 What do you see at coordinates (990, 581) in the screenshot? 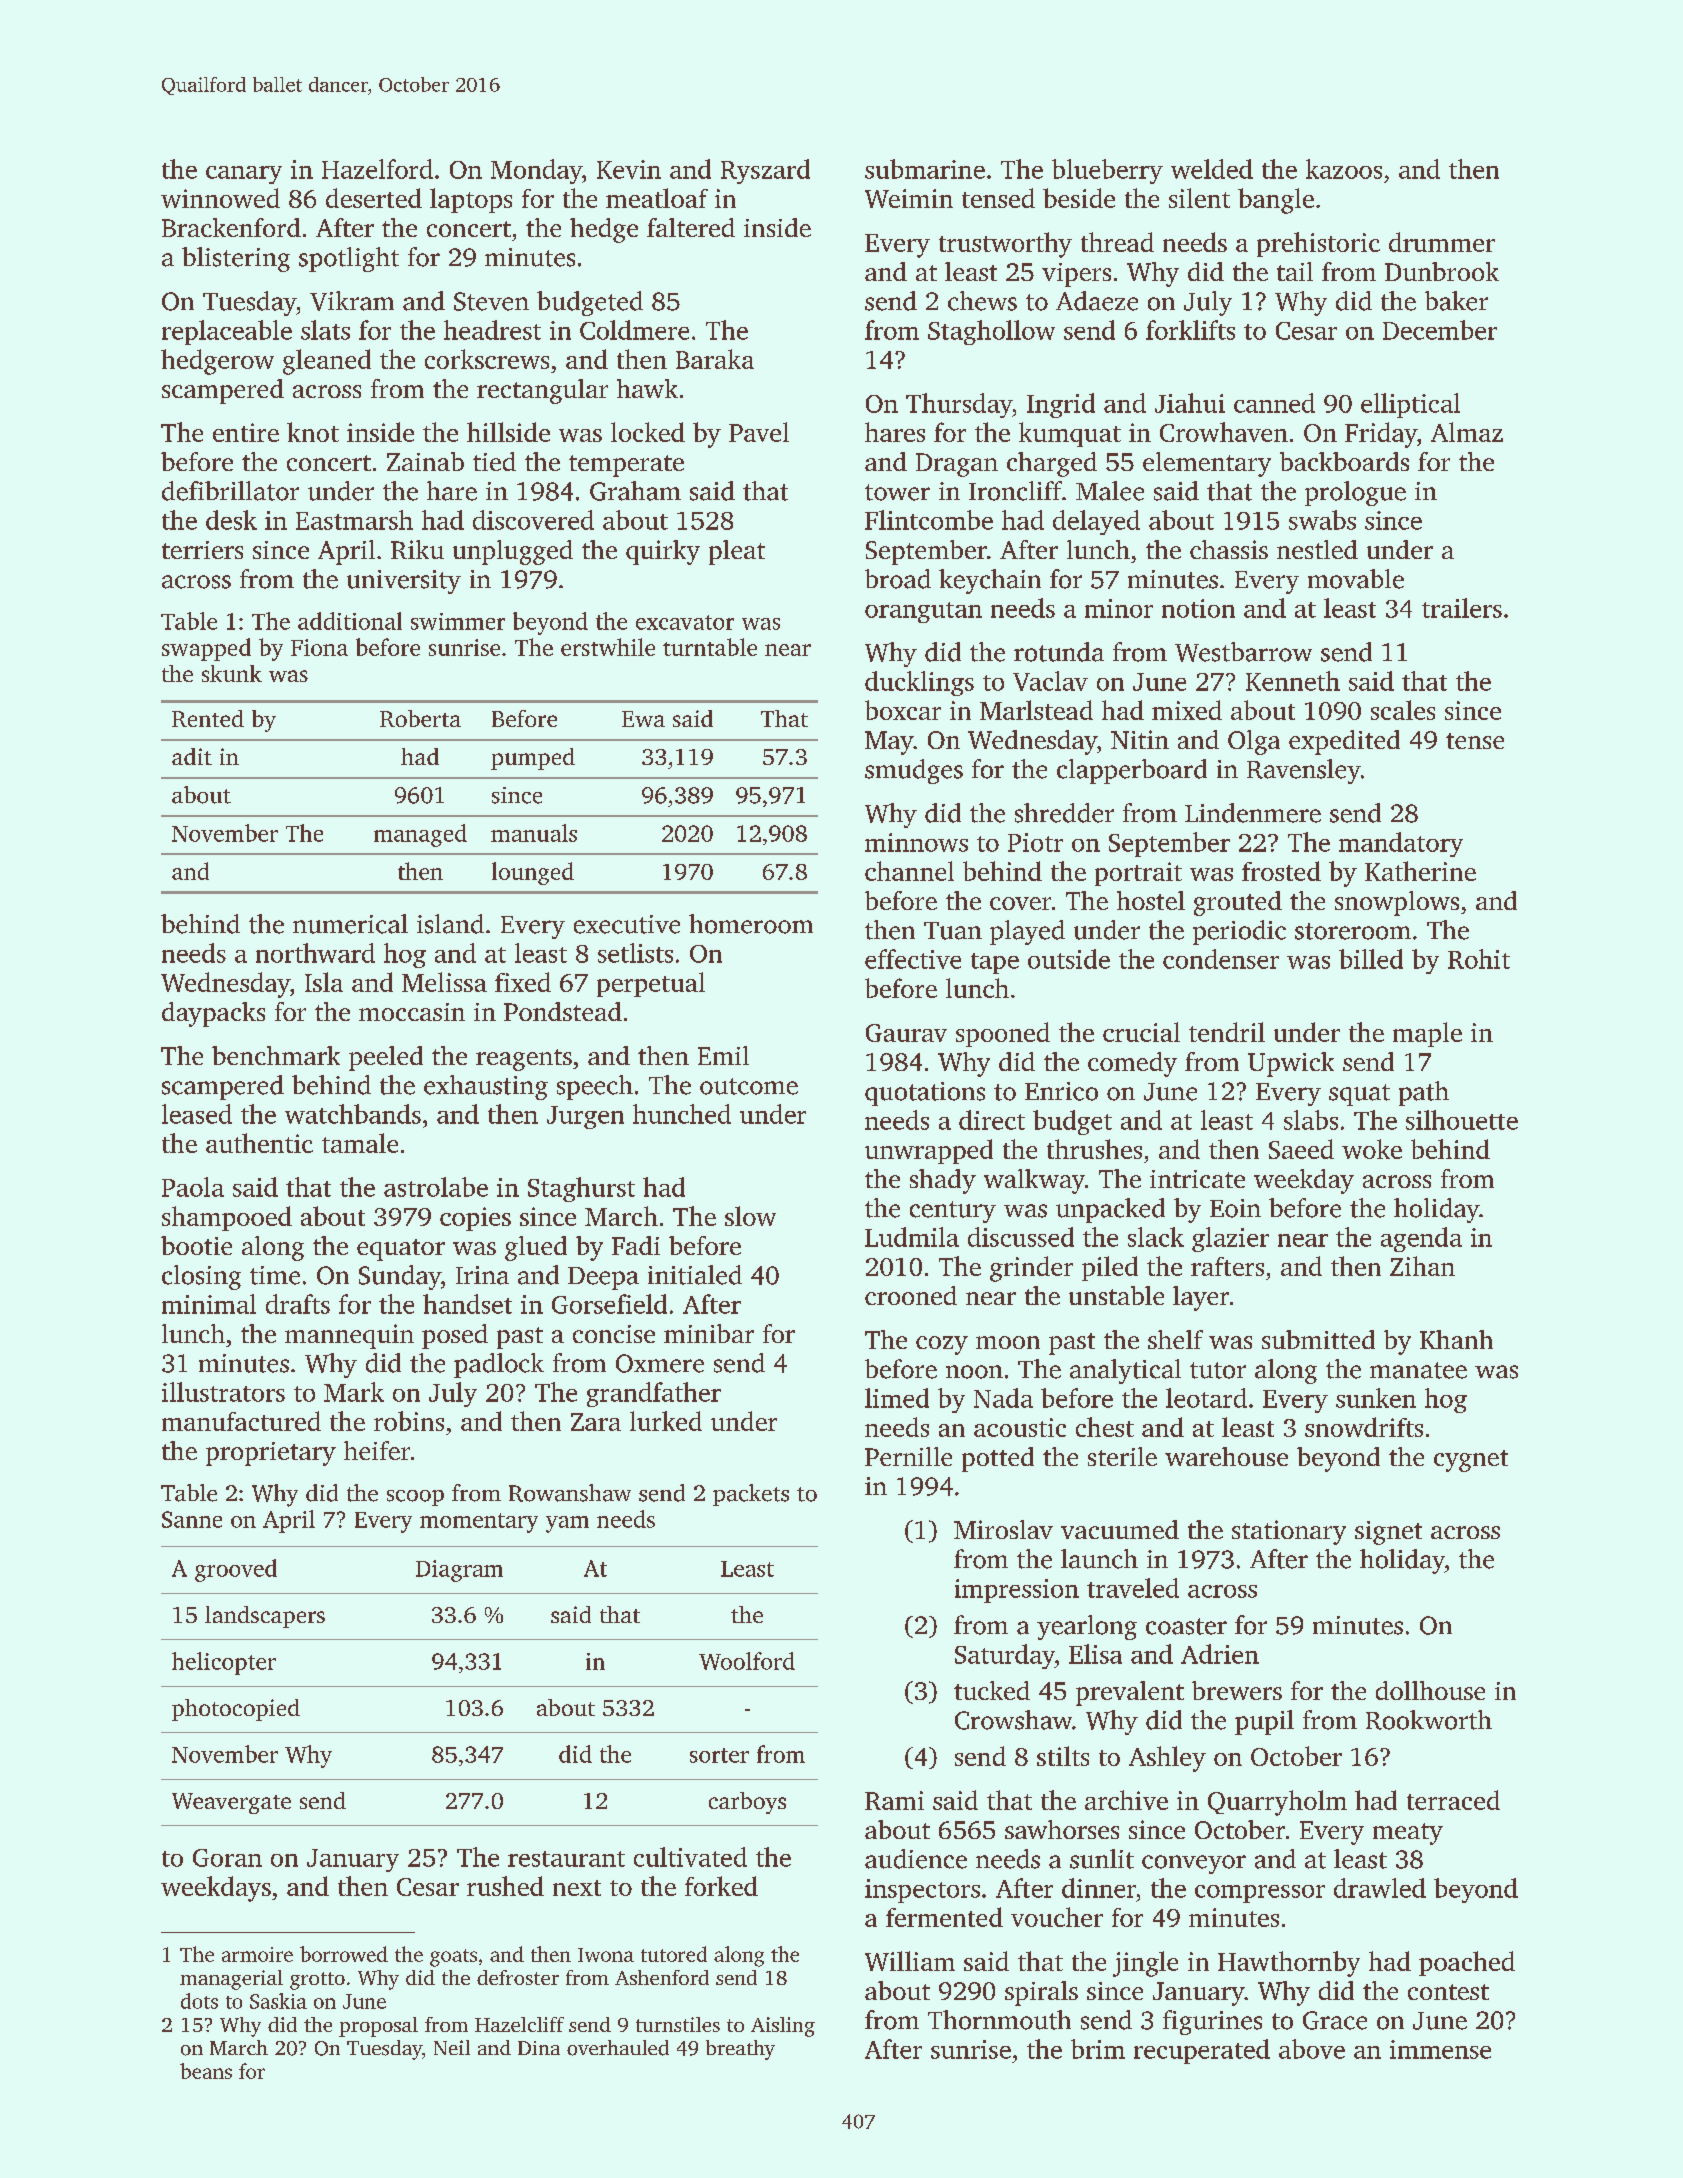
I see `keychain` at bounding box center [990, 581].
